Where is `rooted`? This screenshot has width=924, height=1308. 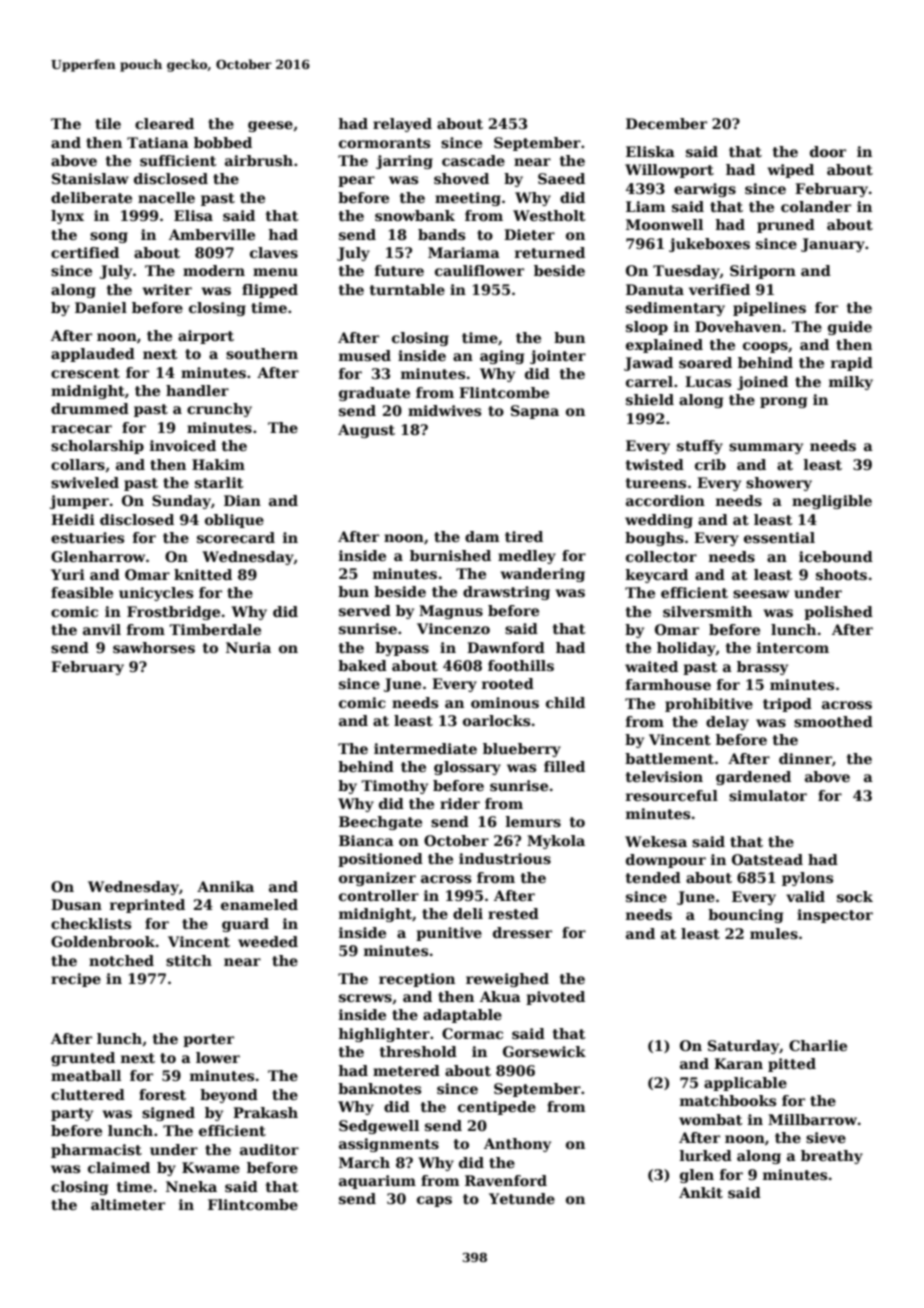
rooted is located at coordinates (508, 683).
